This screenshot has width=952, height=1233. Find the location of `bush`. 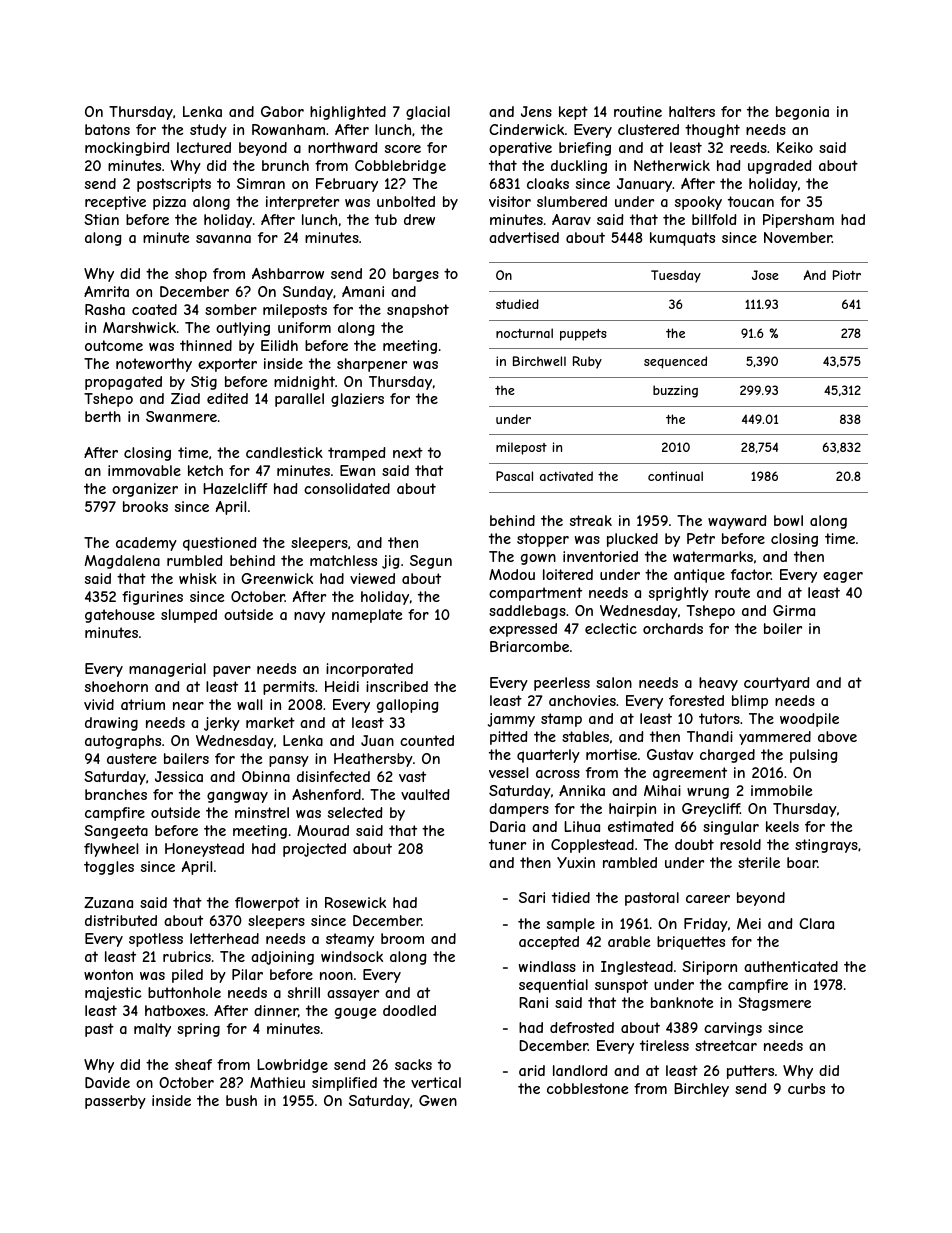

bush is located at coordinates (241, 1100).
